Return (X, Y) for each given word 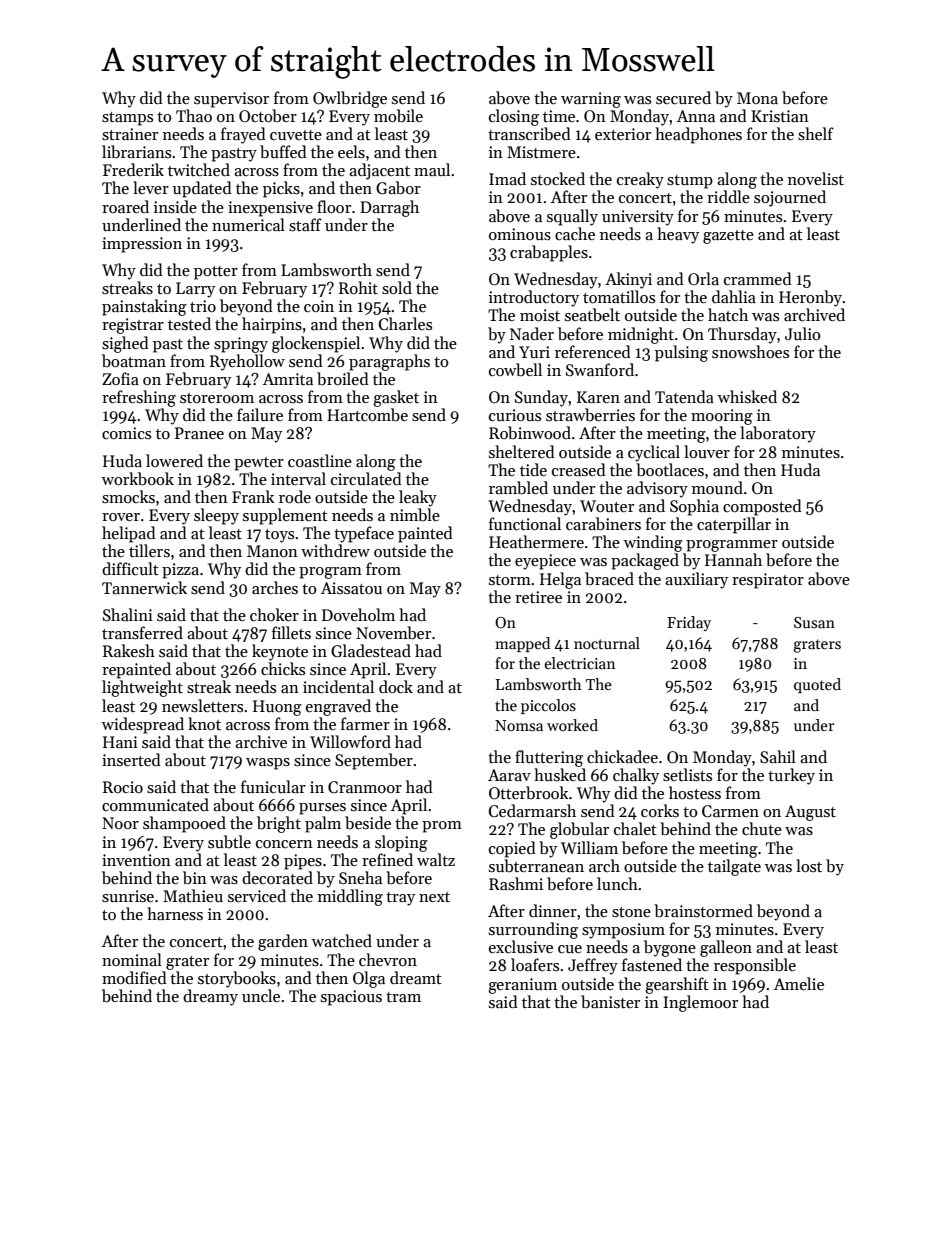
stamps (127, 119)
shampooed (184, 824)
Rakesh (129, 650)
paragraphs (389, 362)
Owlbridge (350, 99)
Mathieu (193, 895)
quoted (817, 685)
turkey (791, 776)
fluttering (549, 758)
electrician (580, 663)
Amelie (799, 983)
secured (683, 97)
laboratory (778, 434)
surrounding (533, 930)
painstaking (144, 307)
